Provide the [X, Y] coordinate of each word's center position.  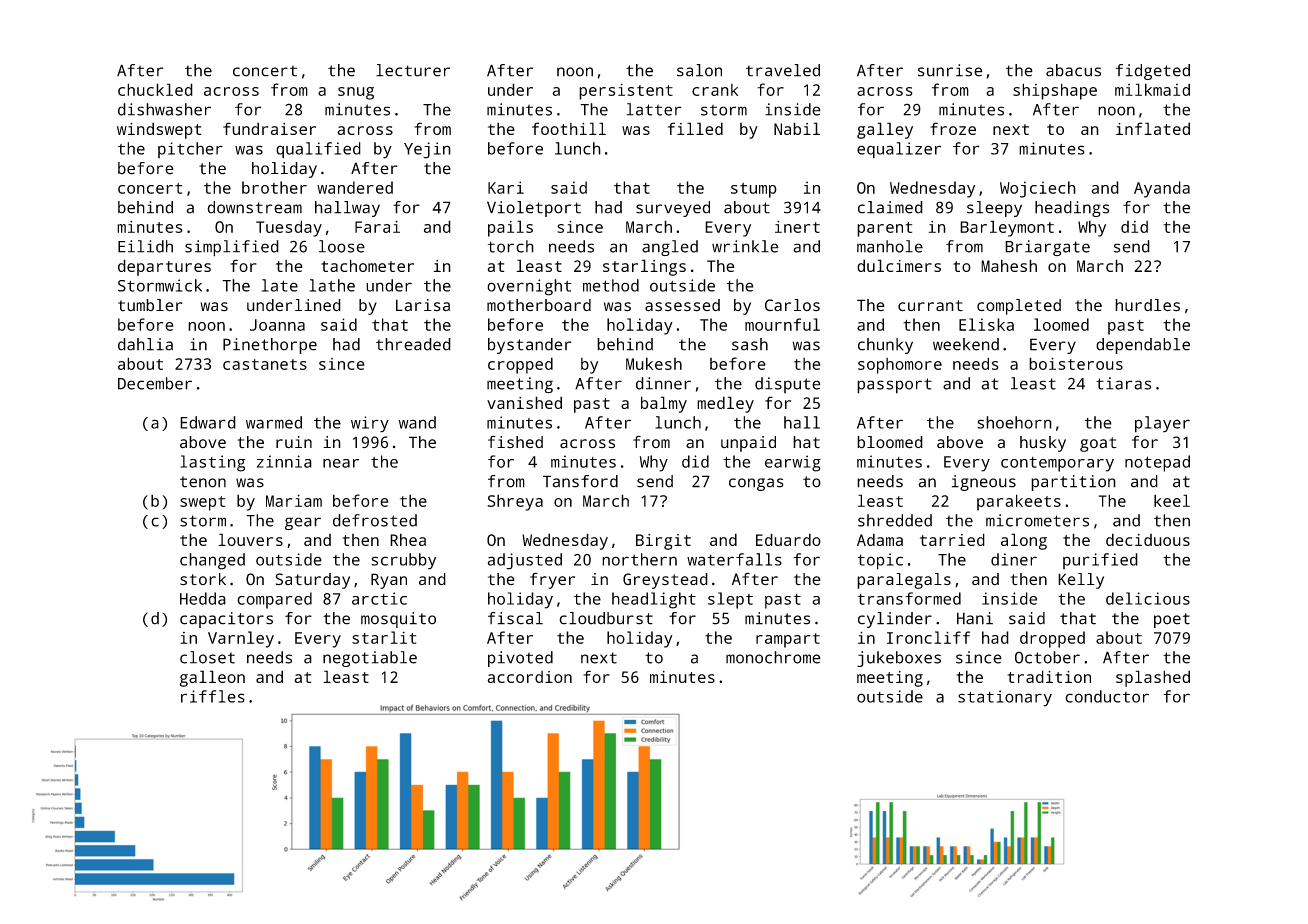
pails [510, 228]
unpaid [748, 444]
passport [894, 386]
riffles [213, 696]
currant [930, 306]
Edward [208, 422]
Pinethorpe [270, 346]
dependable [1143, 346]
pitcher [190, 150]
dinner [663, 383]
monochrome [773, 657]
